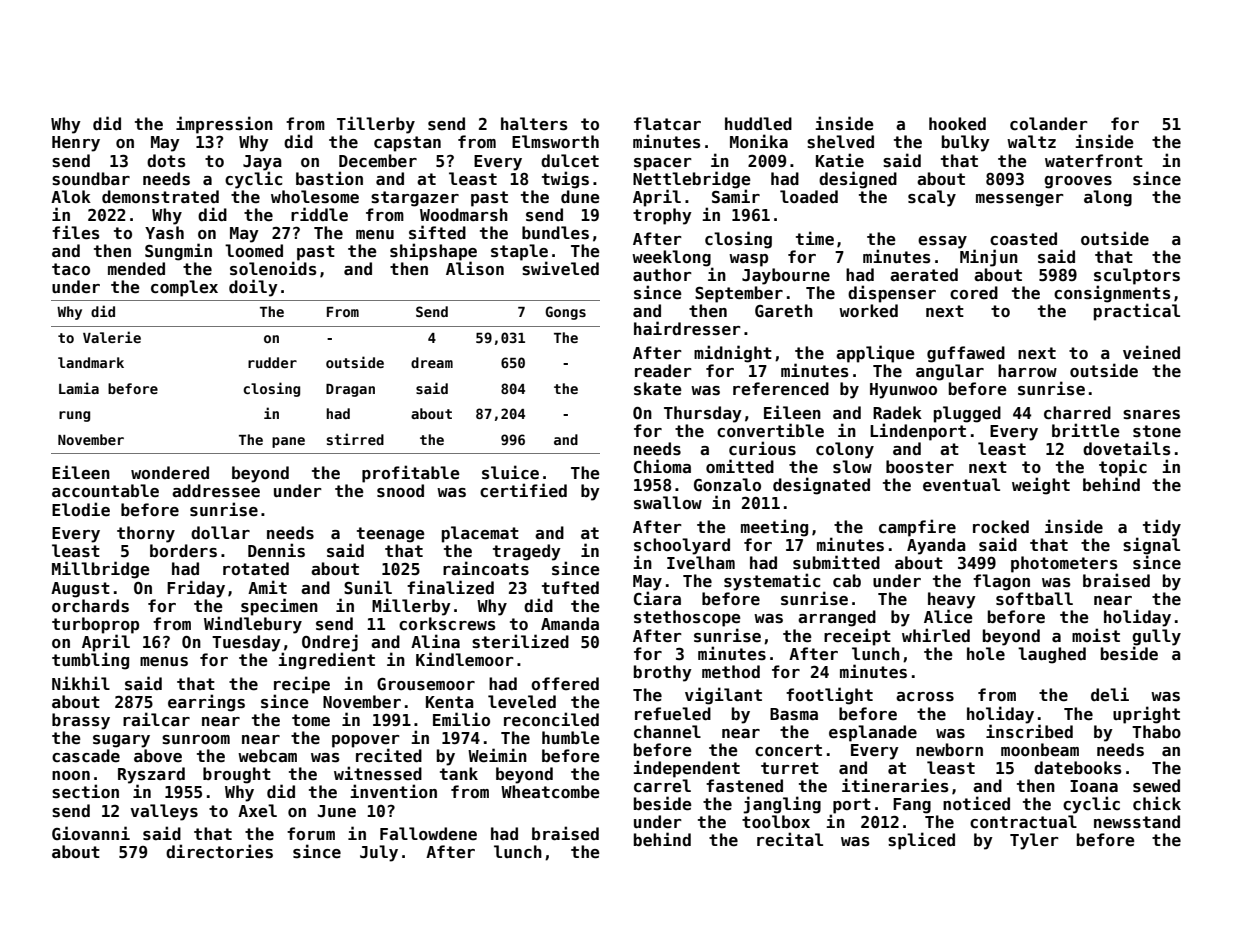  What do you see at coordinates (1123, 468) in the screenshot?
I see `topic` at bounding box center [1123, 468].
